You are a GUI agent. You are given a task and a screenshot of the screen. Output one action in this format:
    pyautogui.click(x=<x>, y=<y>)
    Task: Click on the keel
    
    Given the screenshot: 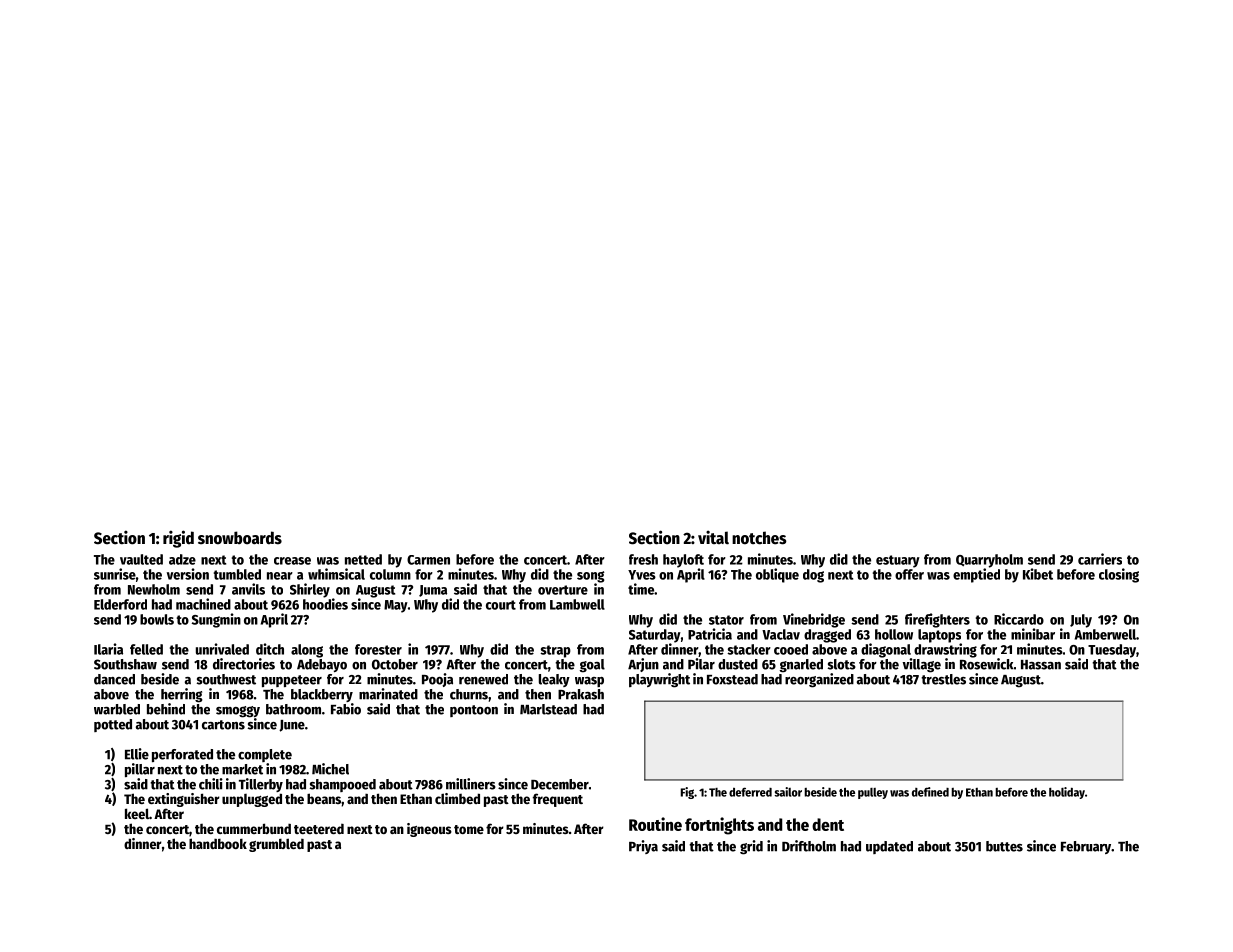 What is the action you would take?
    pyautogui.click(x=137, y=813)
